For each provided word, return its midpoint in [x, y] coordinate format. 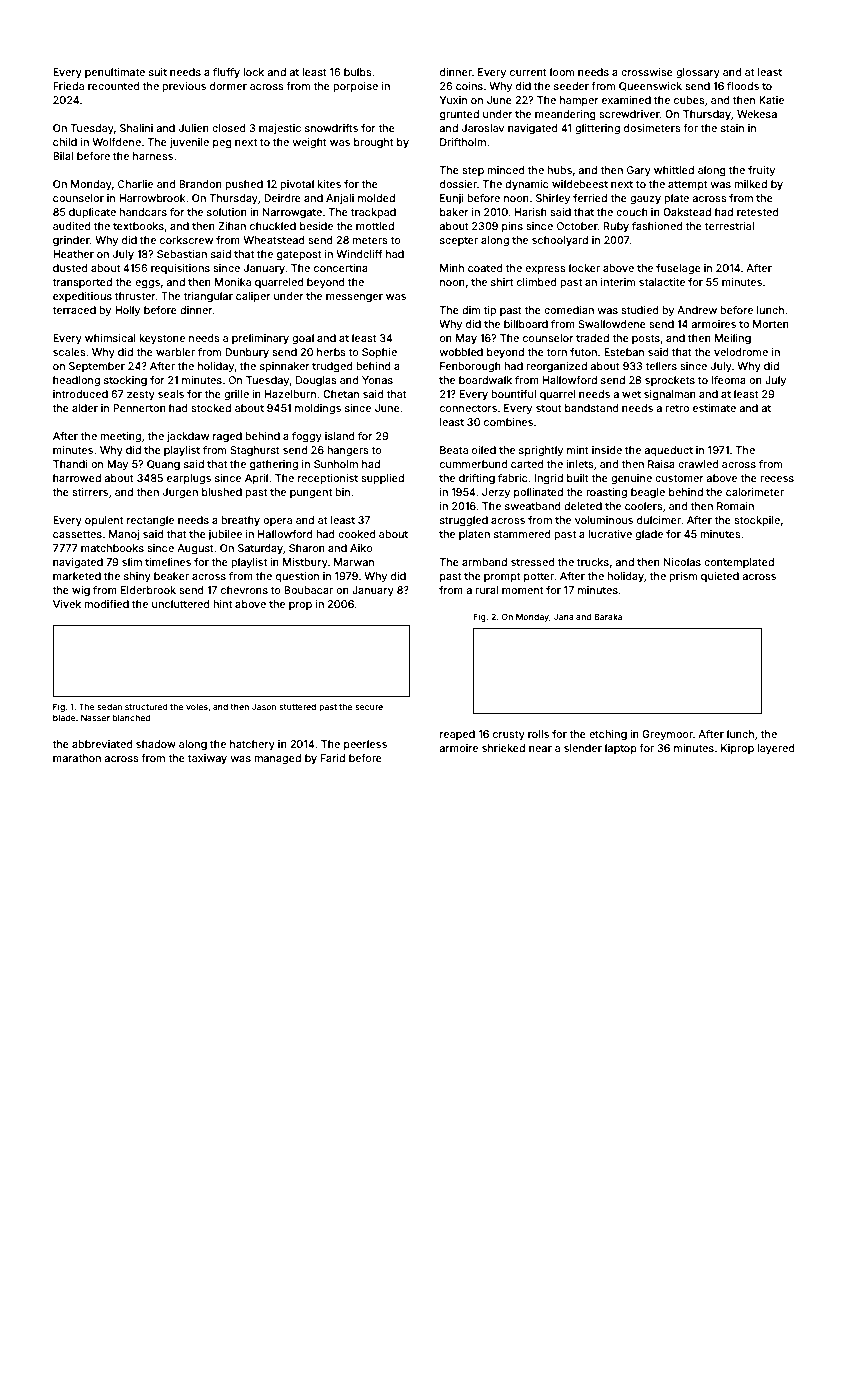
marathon [77, 758]
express [545, 270]
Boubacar [308, 590]
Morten [771, 324]
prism [683, 577]
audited [72, 226]
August [195, 549]
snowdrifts [331, 128]
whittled [674, 170]
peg [222, 144]
